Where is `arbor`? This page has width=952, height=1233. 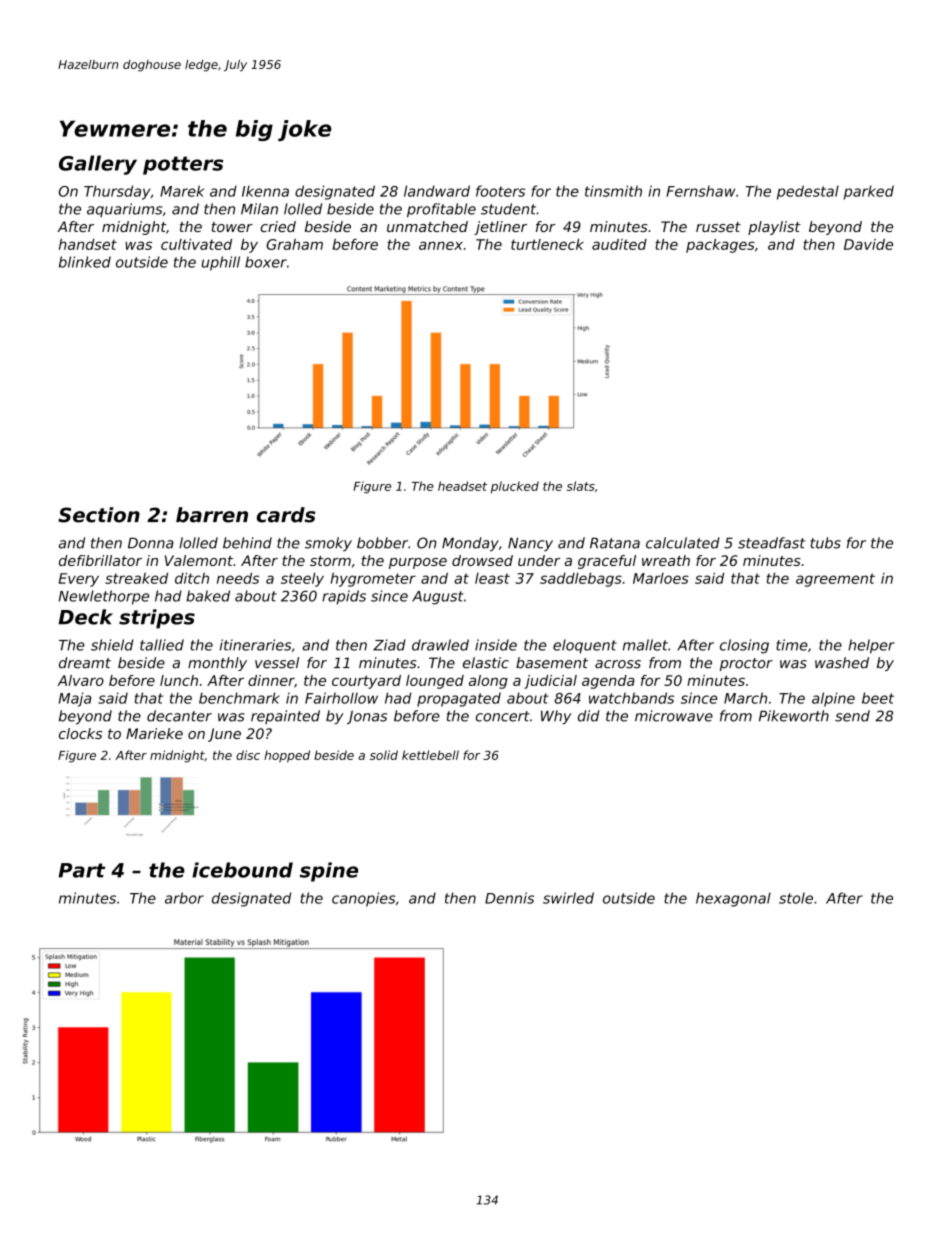
arbor is located at coordinates (184, 898).
